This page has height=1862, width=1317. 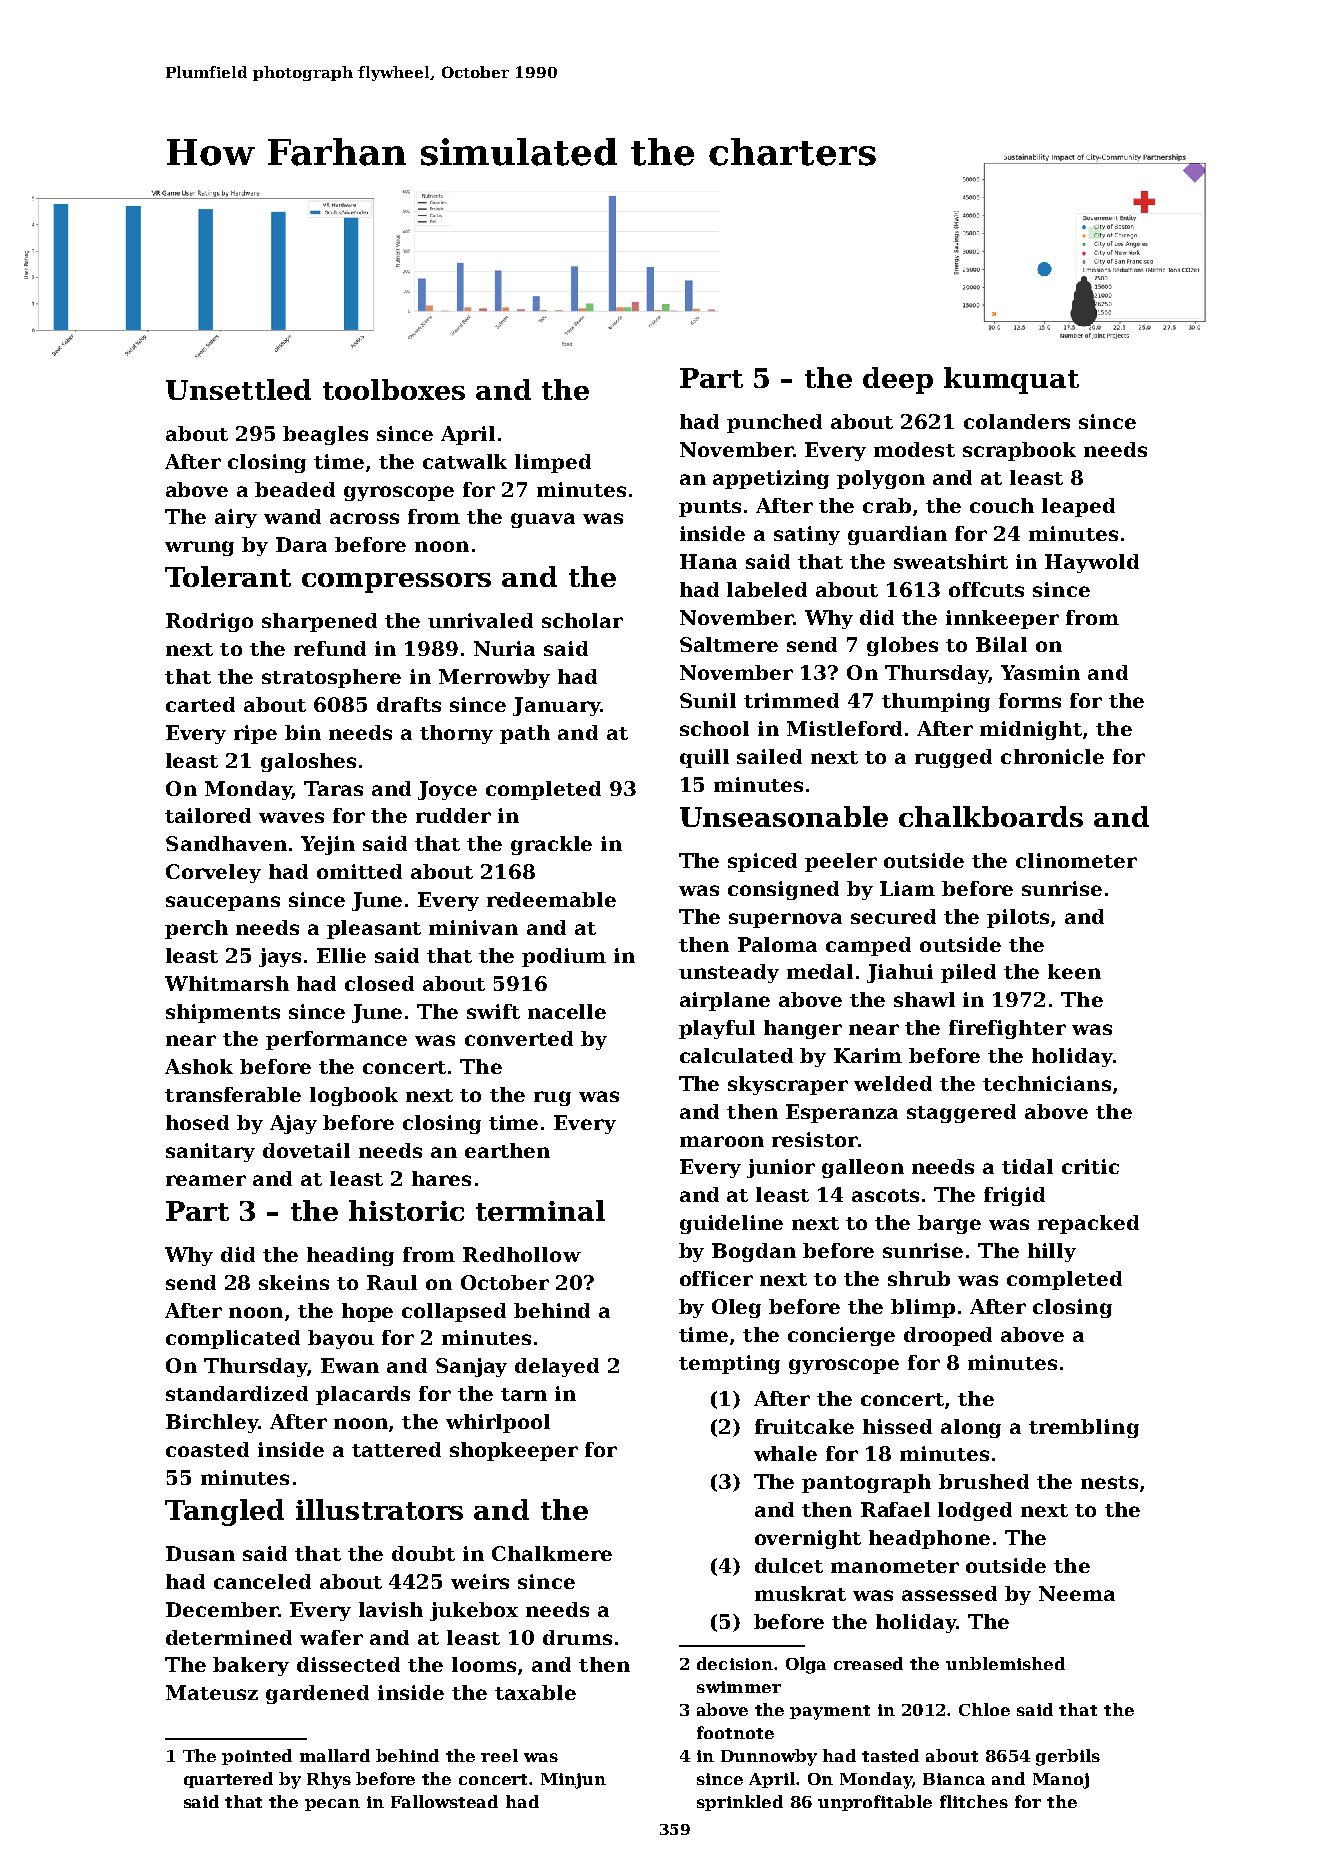 What do you see at coordinates (465, 461) in the page?
I see `catwalk` at bounding box center [465, 461].
